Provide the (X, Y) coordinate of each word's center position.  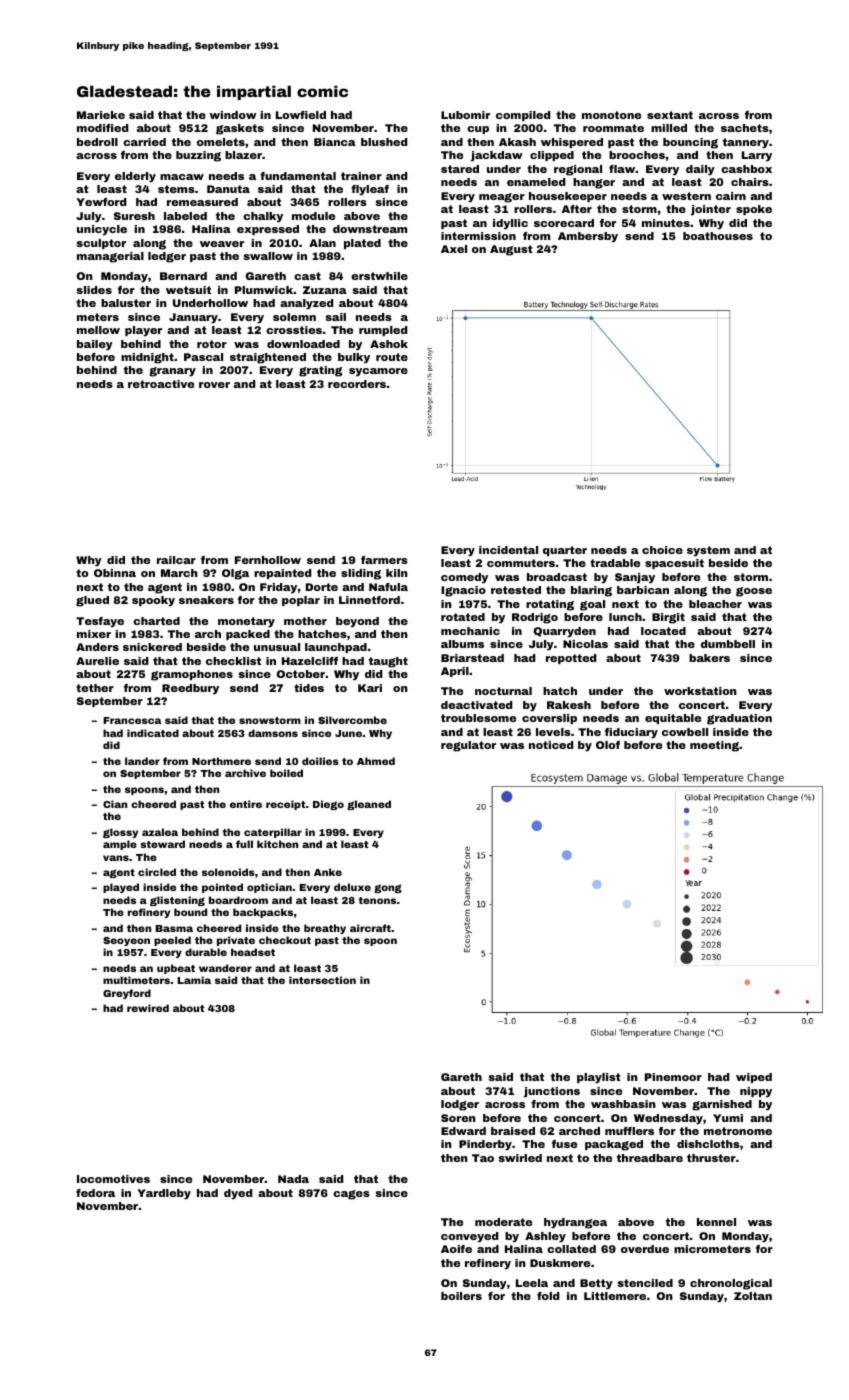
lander (142, 761)
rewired (148, 1008)
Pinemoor (673, 1077)
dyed (238, 1194)
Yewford (101, 202)
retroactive (161, 384)
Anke (328, 872)
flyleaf (370, 190)
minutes (666, 223)
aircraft (370, 928)
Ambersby (588, 237)
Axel (454, 249)
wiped (754, 1078)
